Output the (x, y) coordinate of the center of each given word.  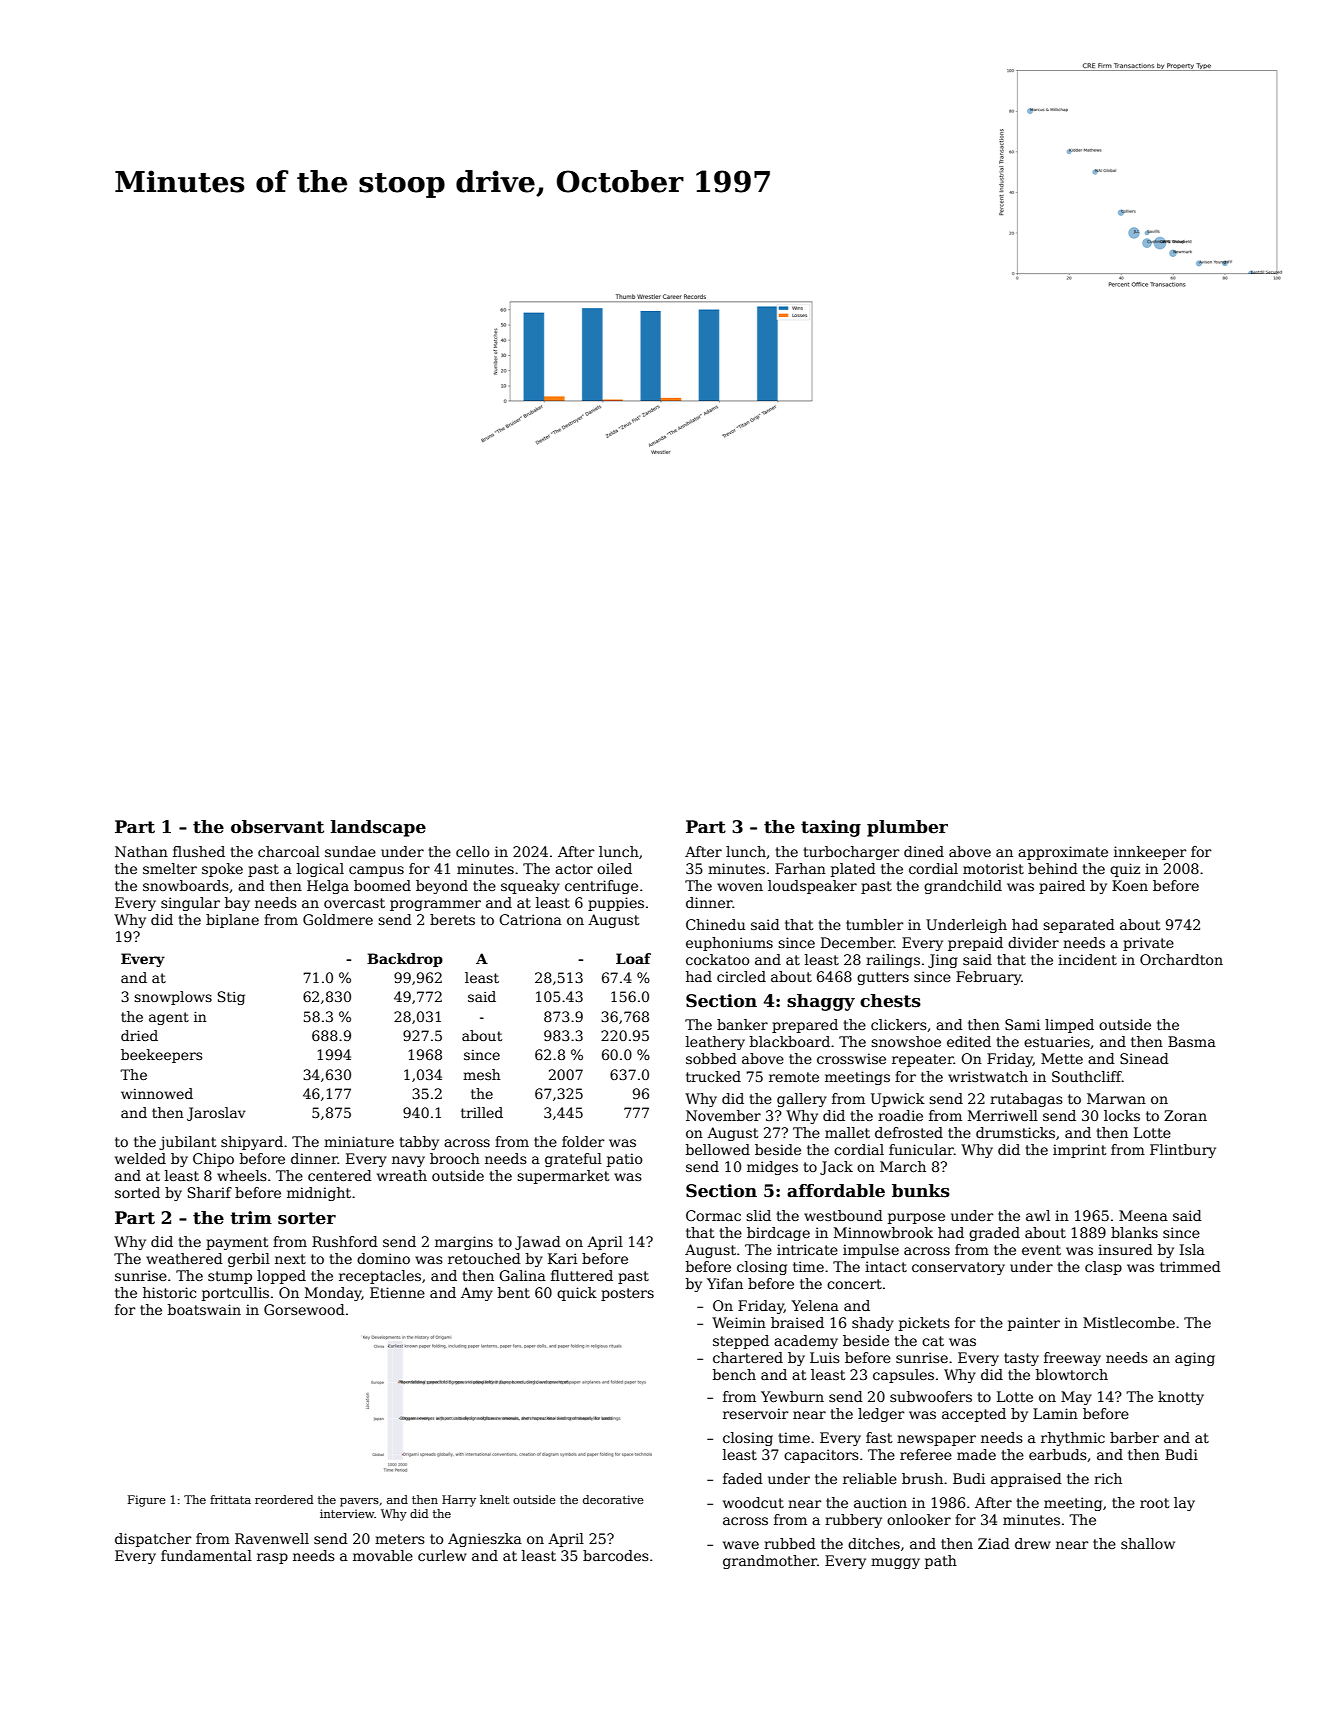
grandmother (770, 1562)
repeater (923, 1060)
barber (1134, 1437)
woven (740, 887)
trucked (713, 1076)
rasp (272, 1558)
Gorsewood (304, 1309)
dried (139, 1035)
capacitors (821, 1456)
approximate (1063, 853)
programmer (435, 905)
